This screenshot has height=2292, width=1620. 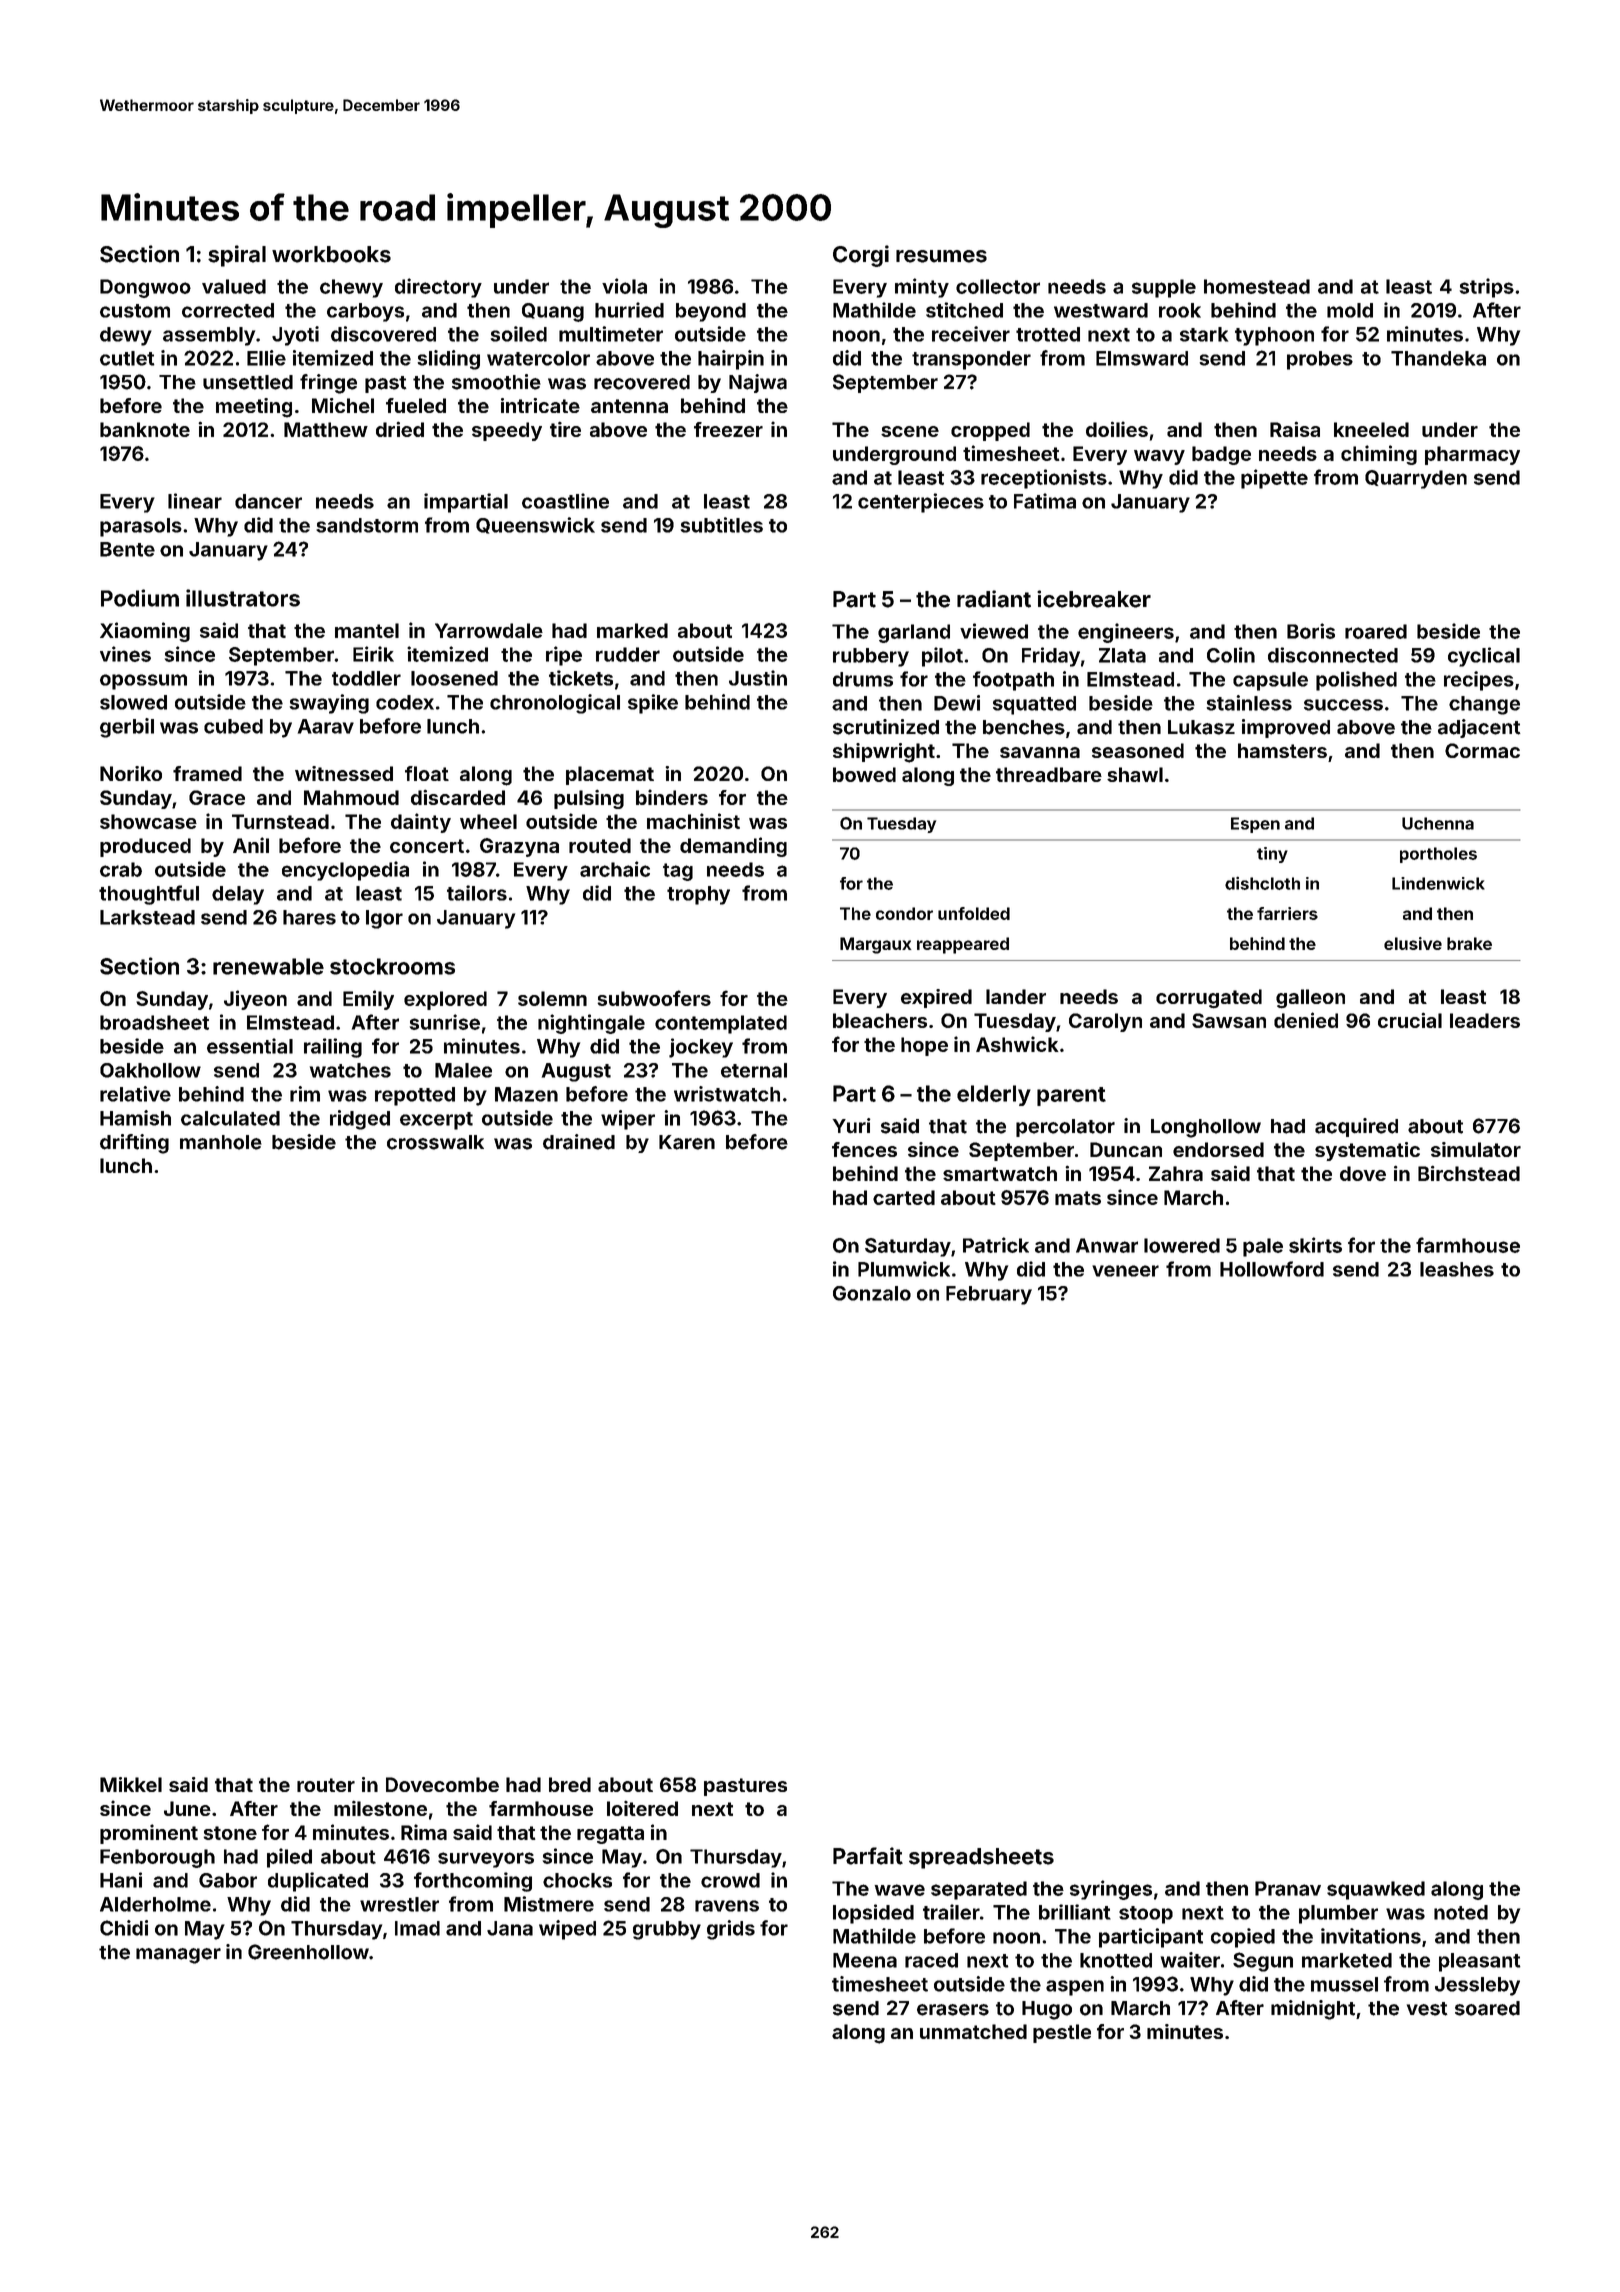 What do you see at coordinates (981, 1858) in the screenshot?
I see `spreadsheets` at bounding box center [981, 1858].
